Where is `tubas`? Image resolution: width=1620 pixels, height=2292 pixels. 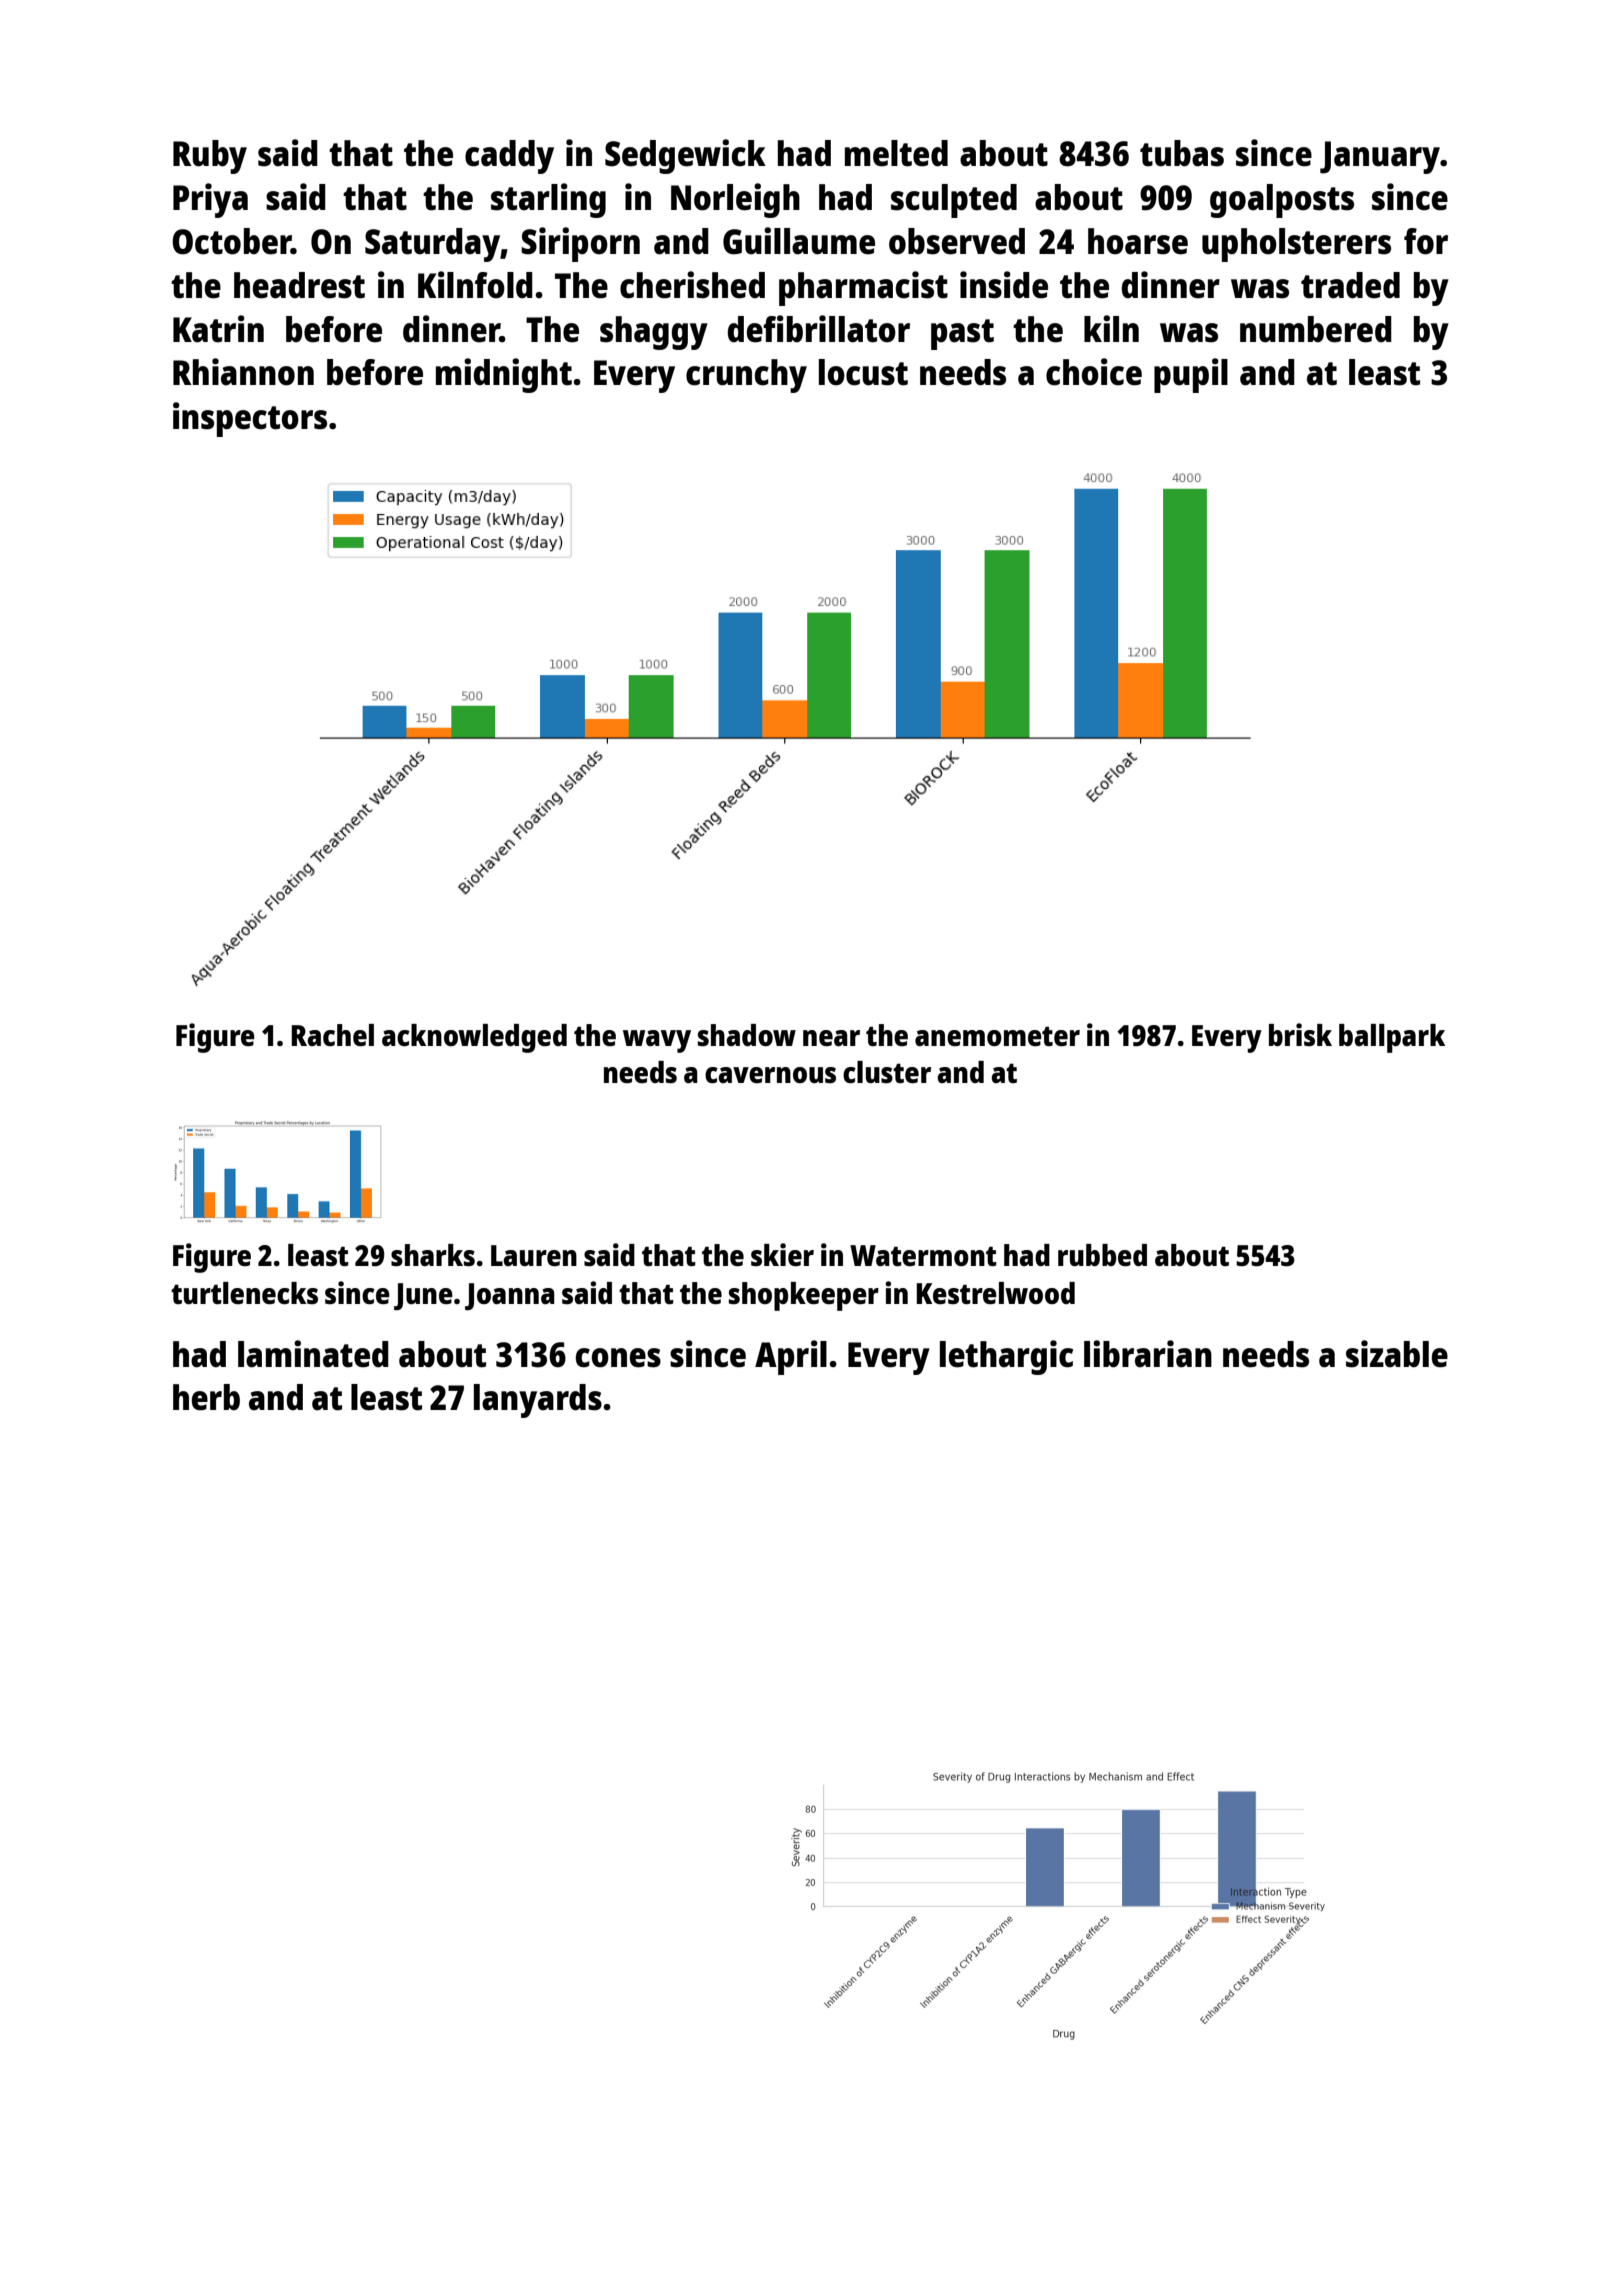
tubas is located at coordinates (1182, 153).
